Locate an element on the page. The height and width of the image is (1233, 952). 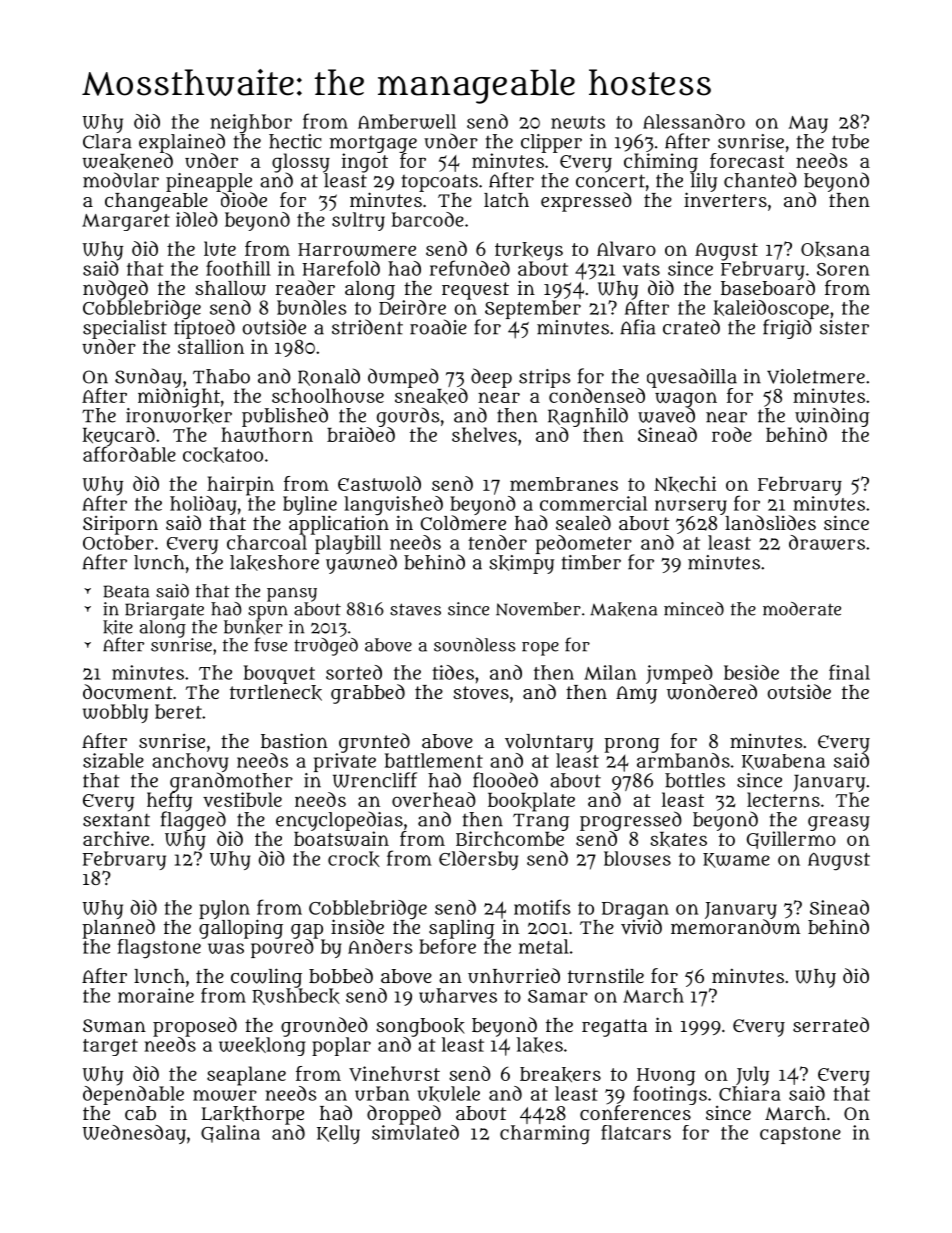
Guillermo is located at coordinates (791, 840).
